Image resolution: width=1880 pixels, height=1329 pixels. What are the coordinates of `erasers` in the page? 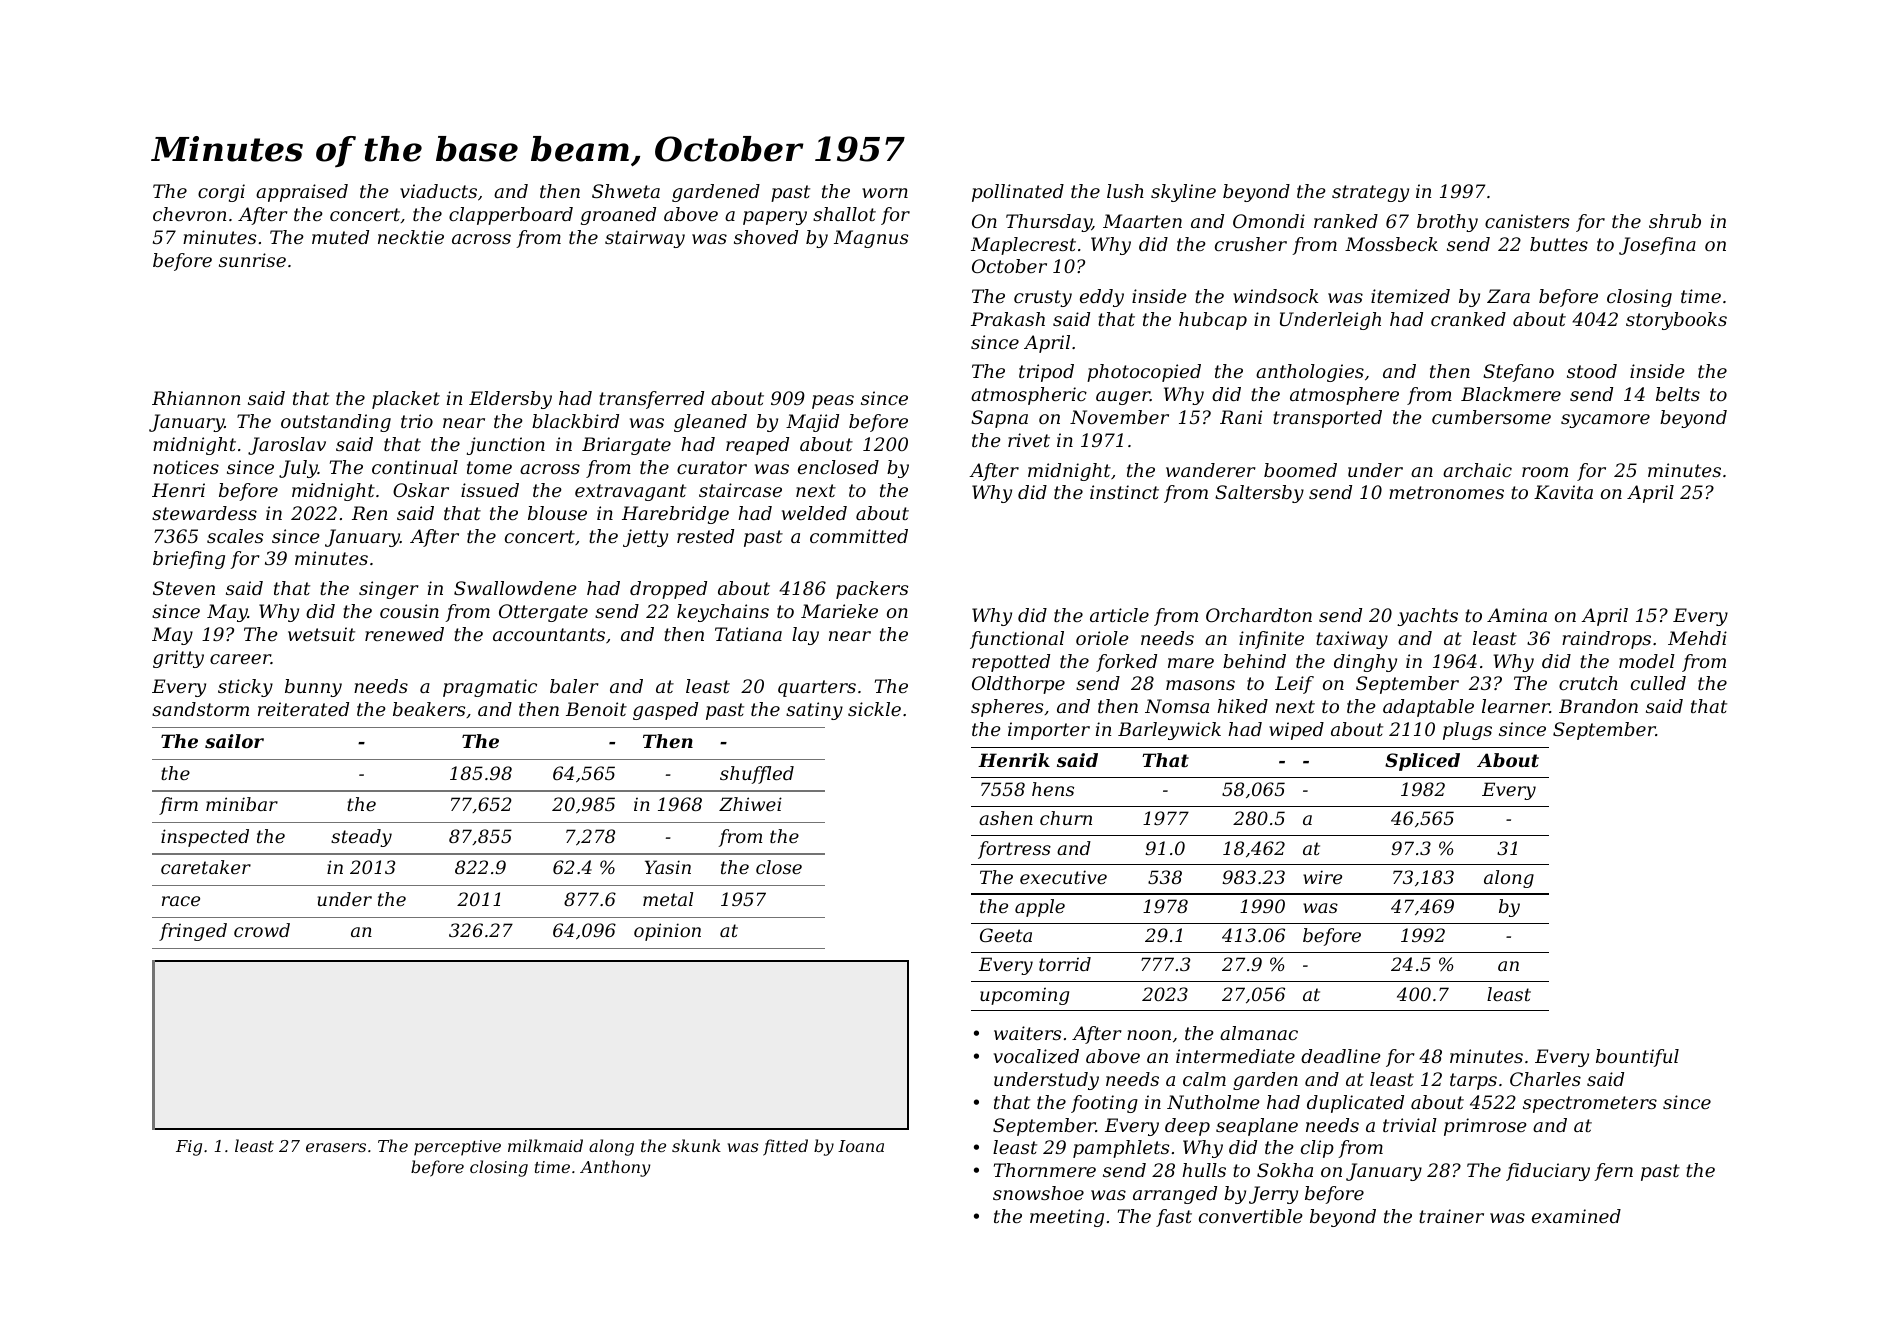 It's located at (336, 1147).
